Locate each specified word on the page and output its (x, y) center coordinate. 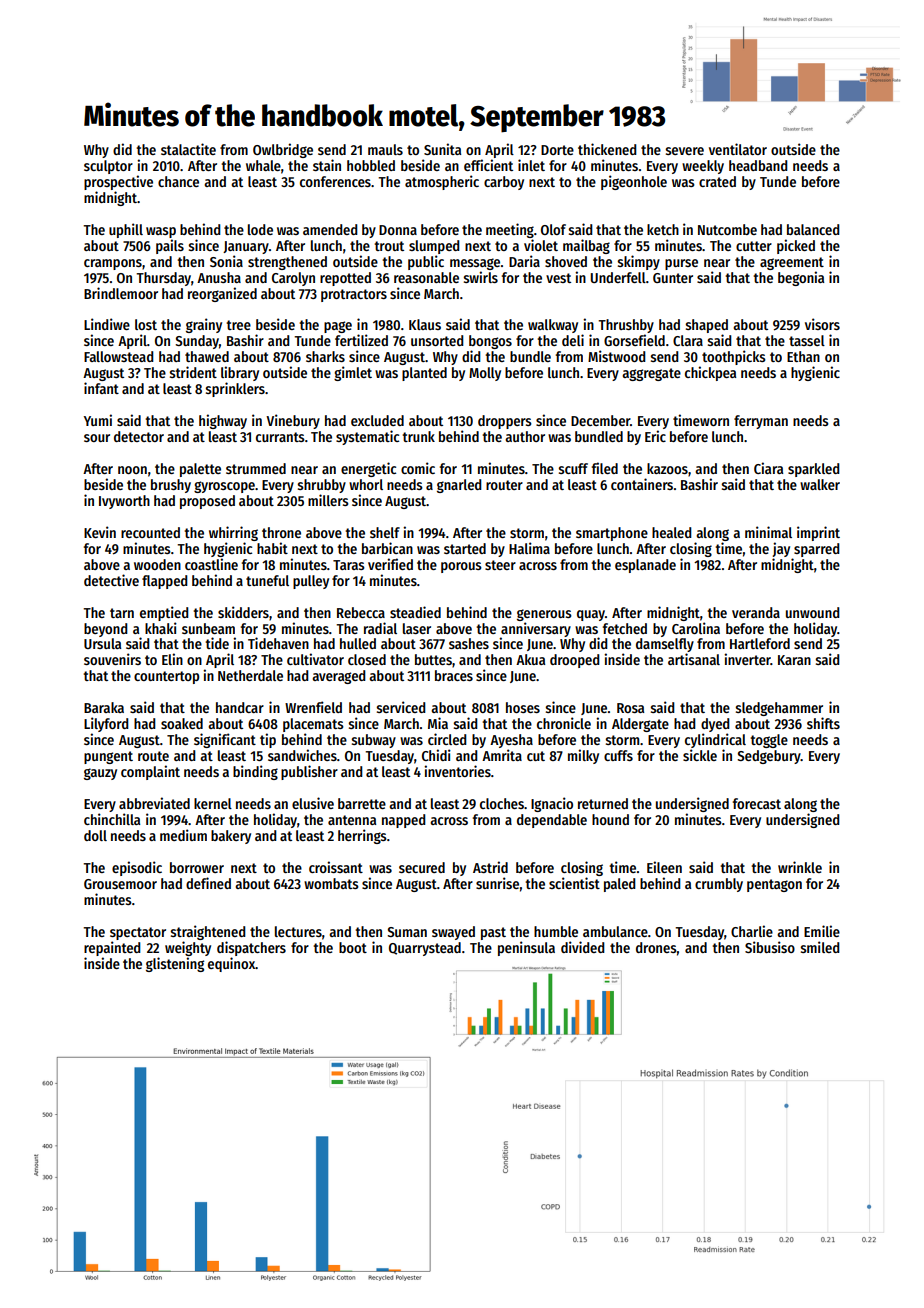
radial (380, 628)
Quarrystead (425, 949)
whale (263, 165)
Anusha (219, 277)
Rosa (630, 708)
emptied (164, 613)
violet (541, 245)
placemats (313, 725)
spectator (138, 933)
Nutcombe (727, 229)
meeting (510, 230)
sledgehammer (779, 709)
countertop (166, 677)
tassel (807, 340)
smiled (820, 947)
